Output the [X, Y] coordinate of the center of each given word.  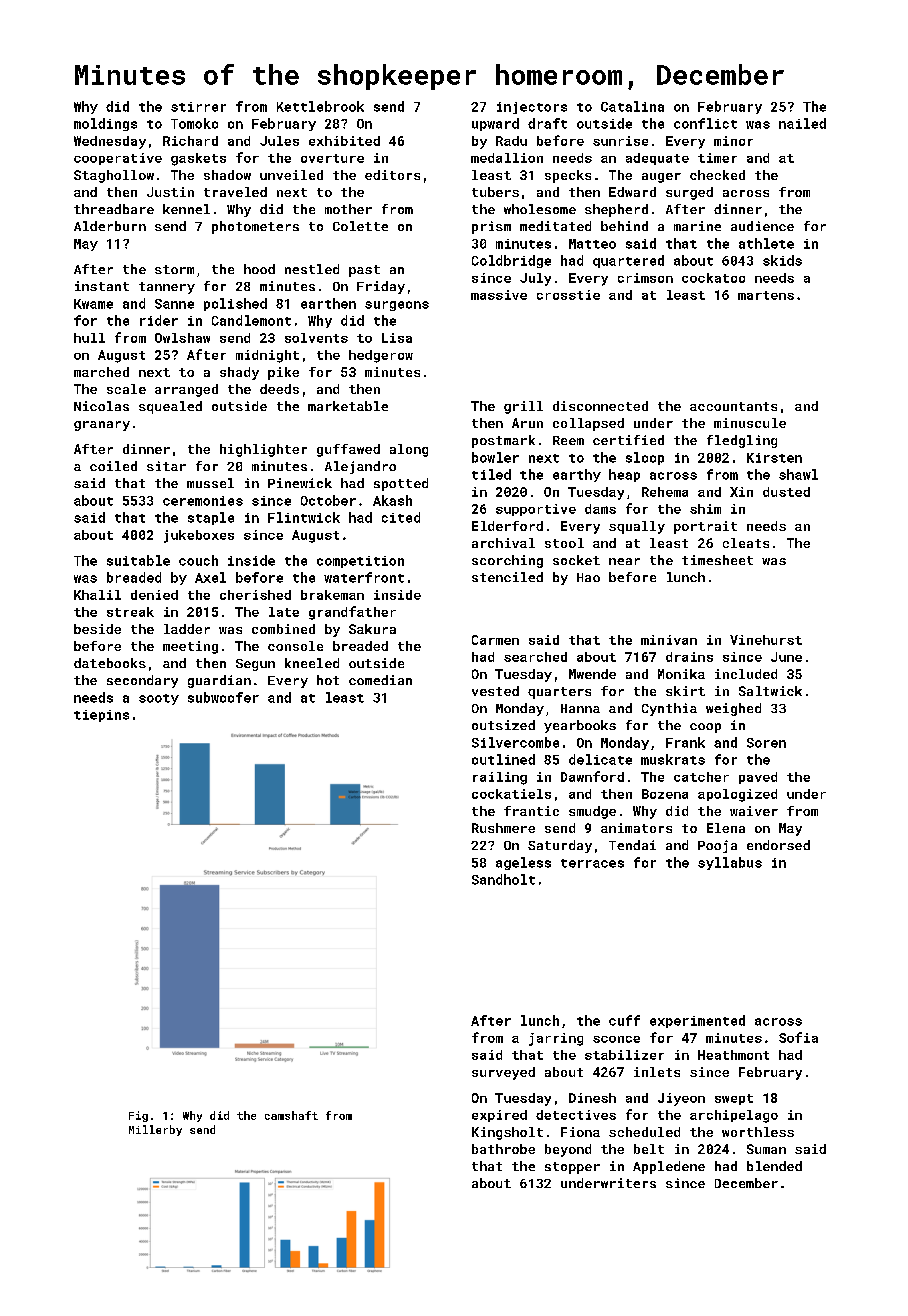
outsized [503, 725]
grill [523, 407]
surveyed [503, 1073]
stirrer [198, 107]
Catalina [632, 106]
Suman [766, 1149]
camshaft [291, 1115]
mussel [210, 483]
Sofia [798, 1037]
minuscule [750, 423]
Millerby [155, 1130]
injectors [532, 108]
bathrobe [503, 1149]
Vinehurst [766, 640]
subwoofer [223, 697]
